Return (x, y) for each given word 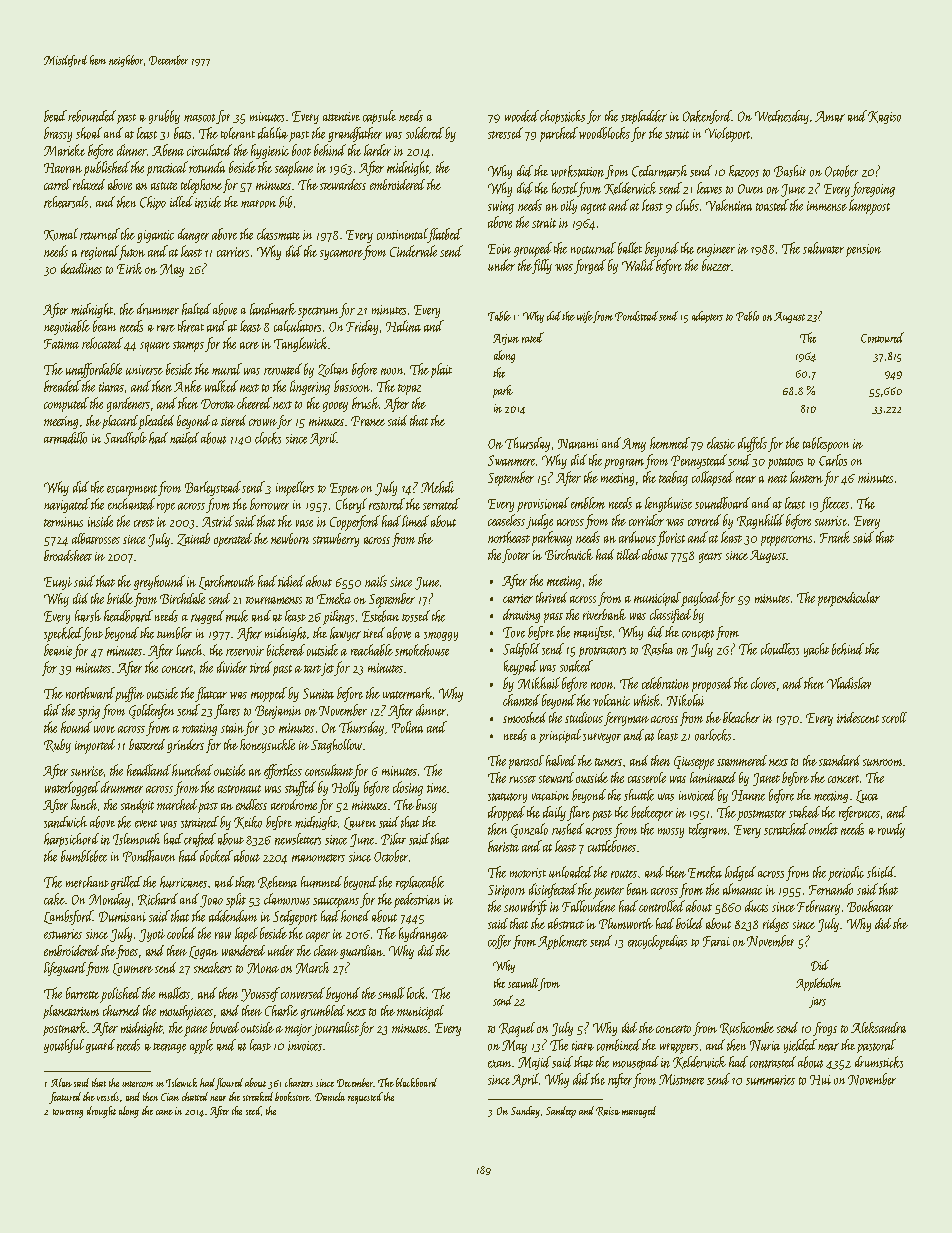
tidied (291, 581)
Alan (61, 1082)
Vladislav (849, 683)
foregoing (873, 189)
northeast (509, 537)
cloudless (780, 649)
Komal (61, 234)
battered (147, 744)
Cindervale (413, 251)
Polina (407, 727)
